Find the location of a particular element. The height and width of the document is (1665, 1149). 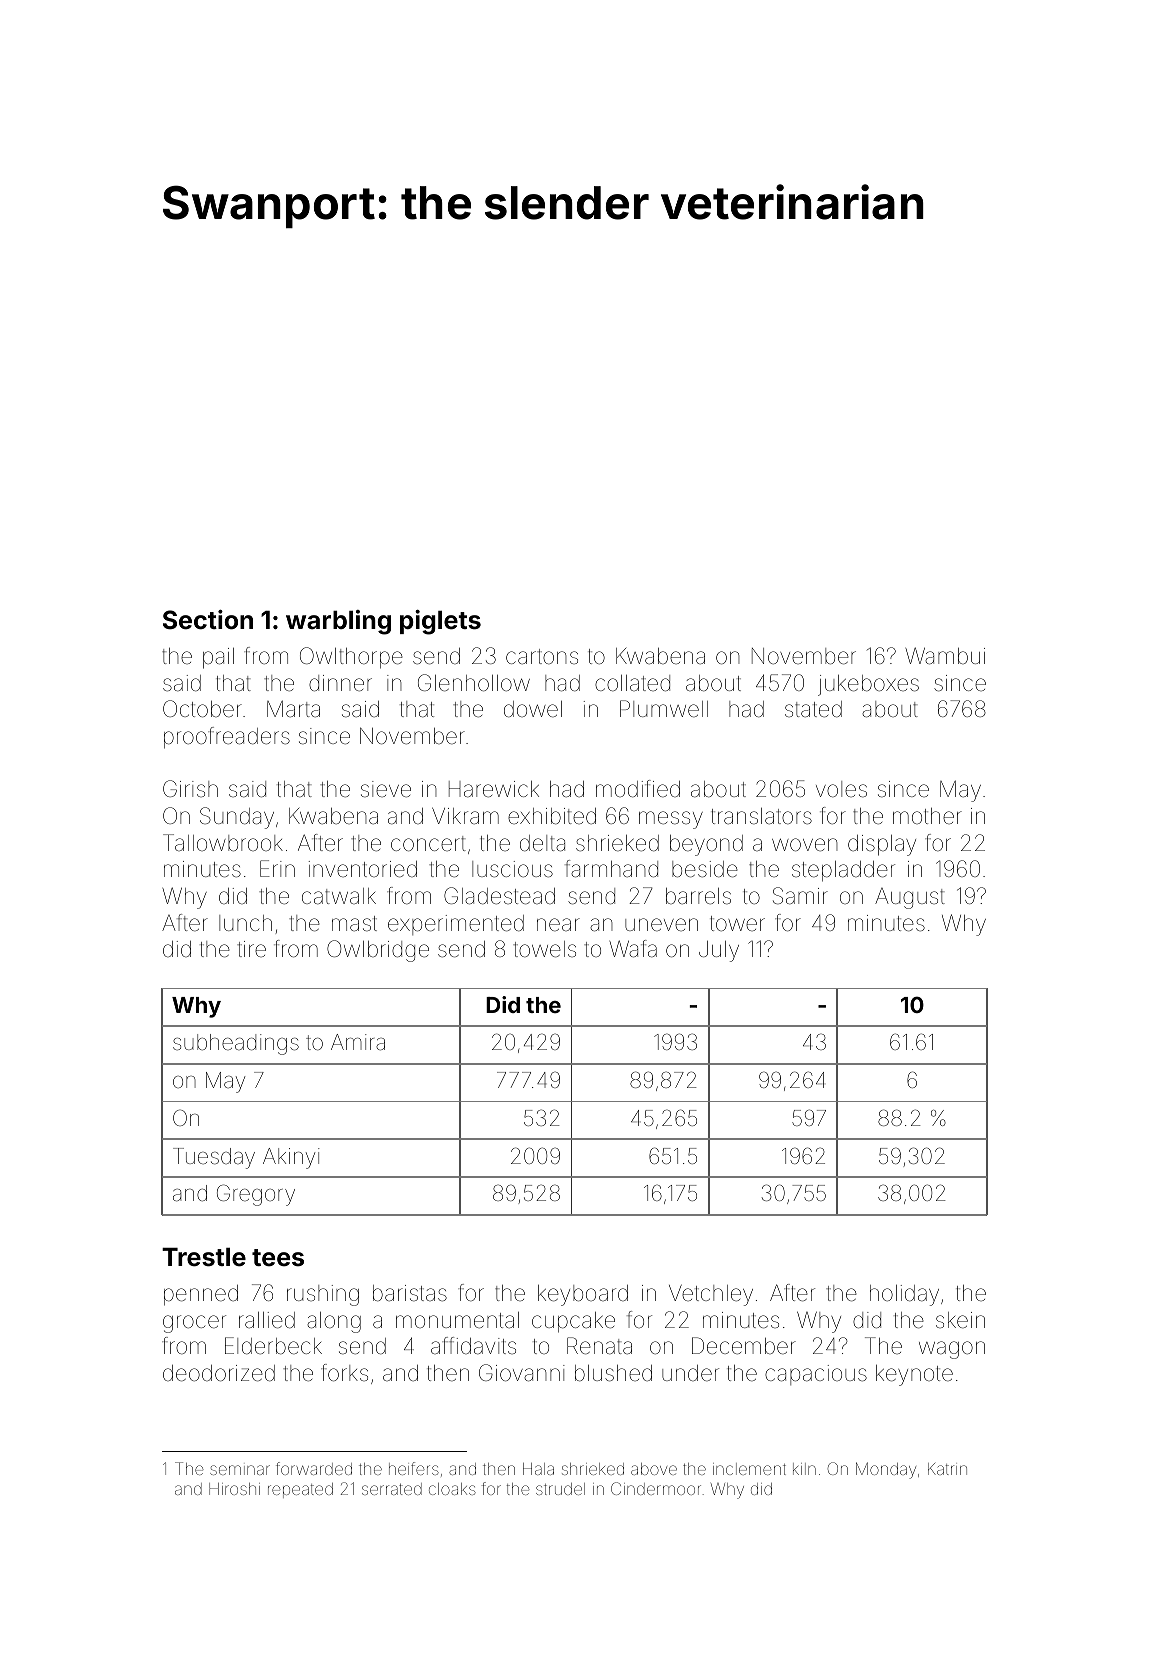

Monday is located at coordinates (886, 1470).
